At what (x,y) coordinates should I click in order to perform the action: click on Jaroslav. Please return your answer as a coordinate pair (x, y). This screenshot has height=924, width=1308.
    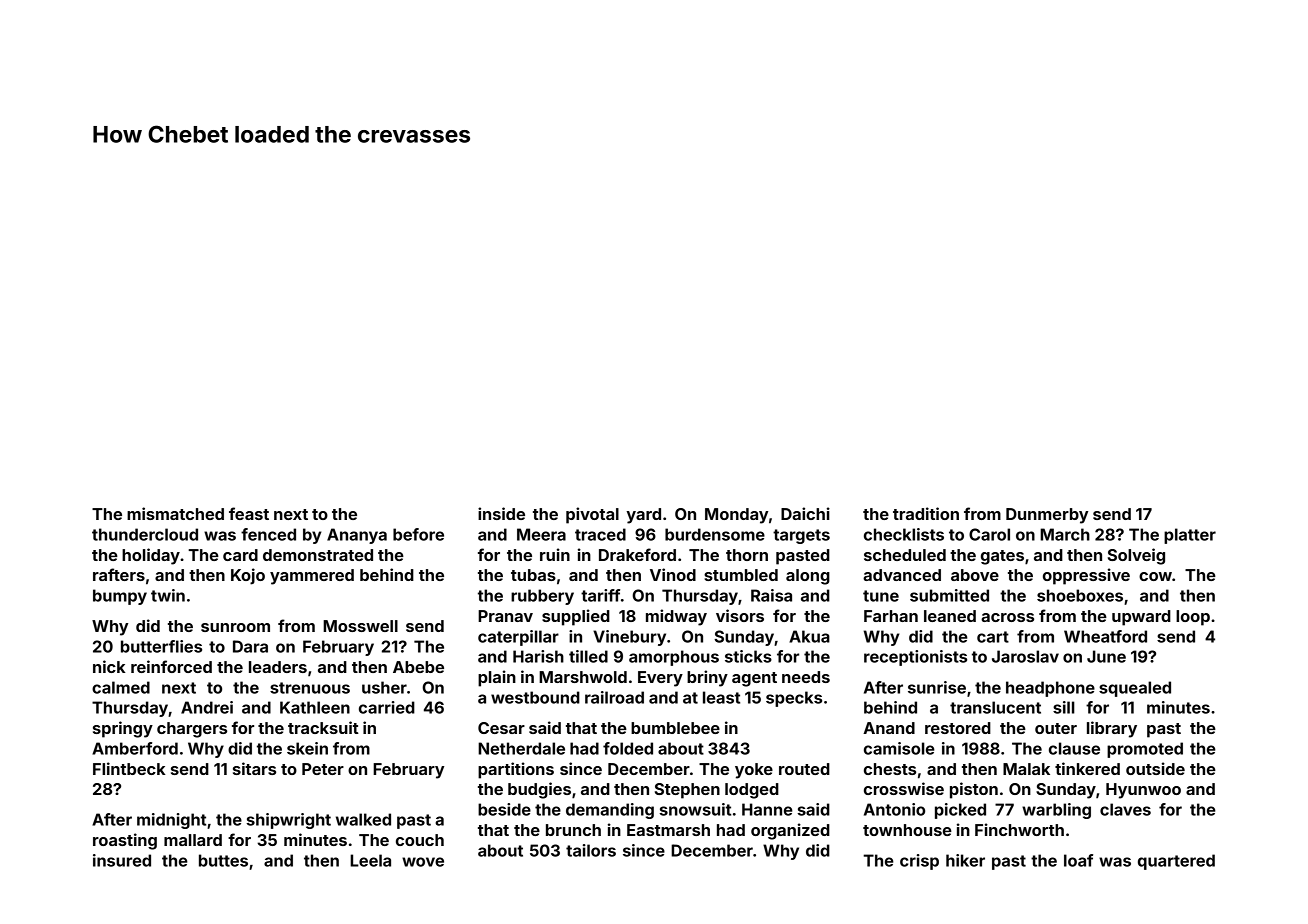
    Looking at the image, I should click on (1025, 656).
